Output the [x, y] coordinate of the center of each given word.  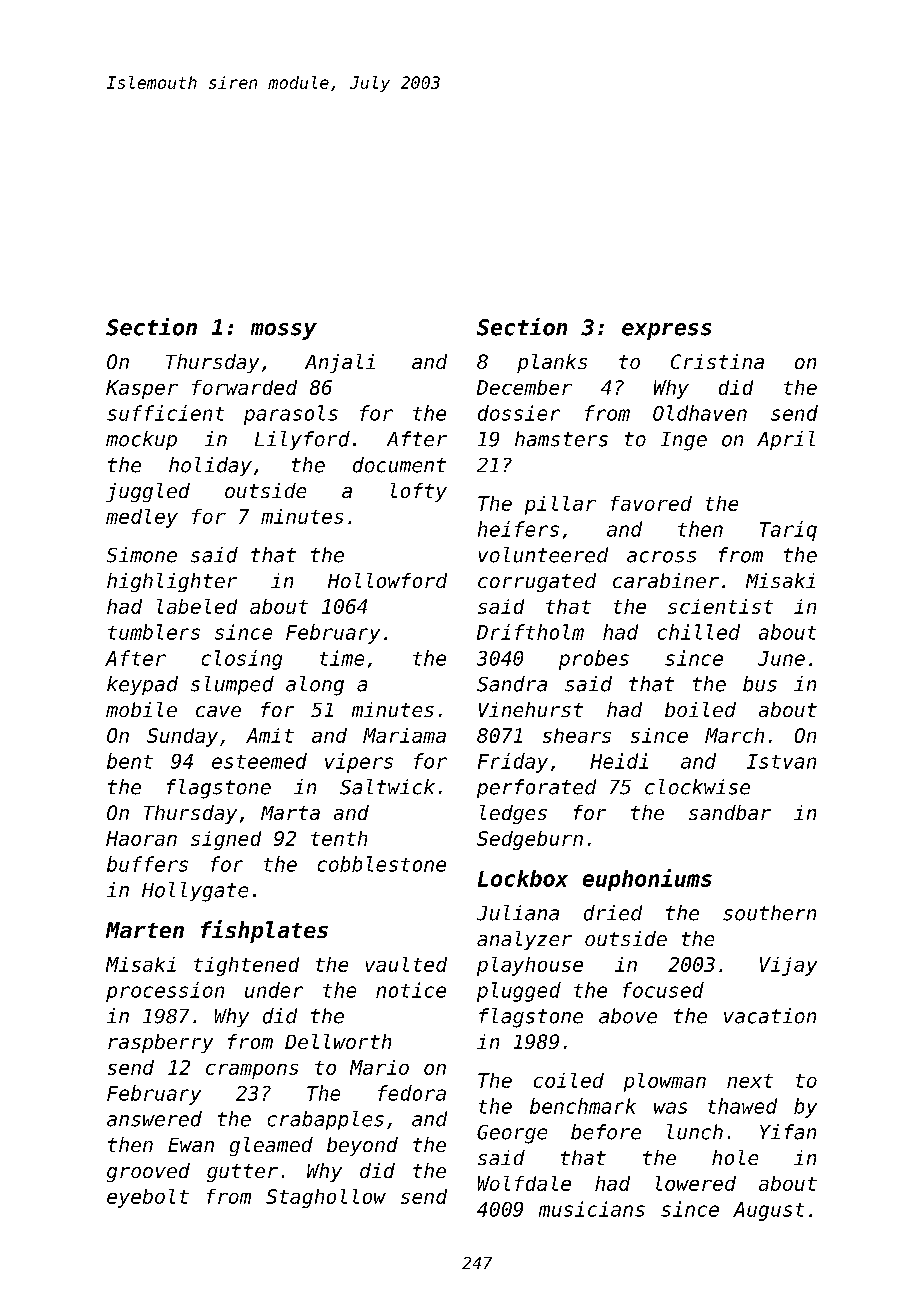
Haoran [141, 838]
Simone [142, 555]
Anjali [340, 363]
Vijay [788, 966]
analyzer [524, 940]
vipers [359, 763]
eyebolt [148, 1198]
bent [130, 761]
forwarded [244, 387]
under [274, 990]
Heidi [619, 761]
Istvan [781, 761]
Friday [513, 763]
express [666, 331]
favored [651, 503]
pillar [560, 505]
